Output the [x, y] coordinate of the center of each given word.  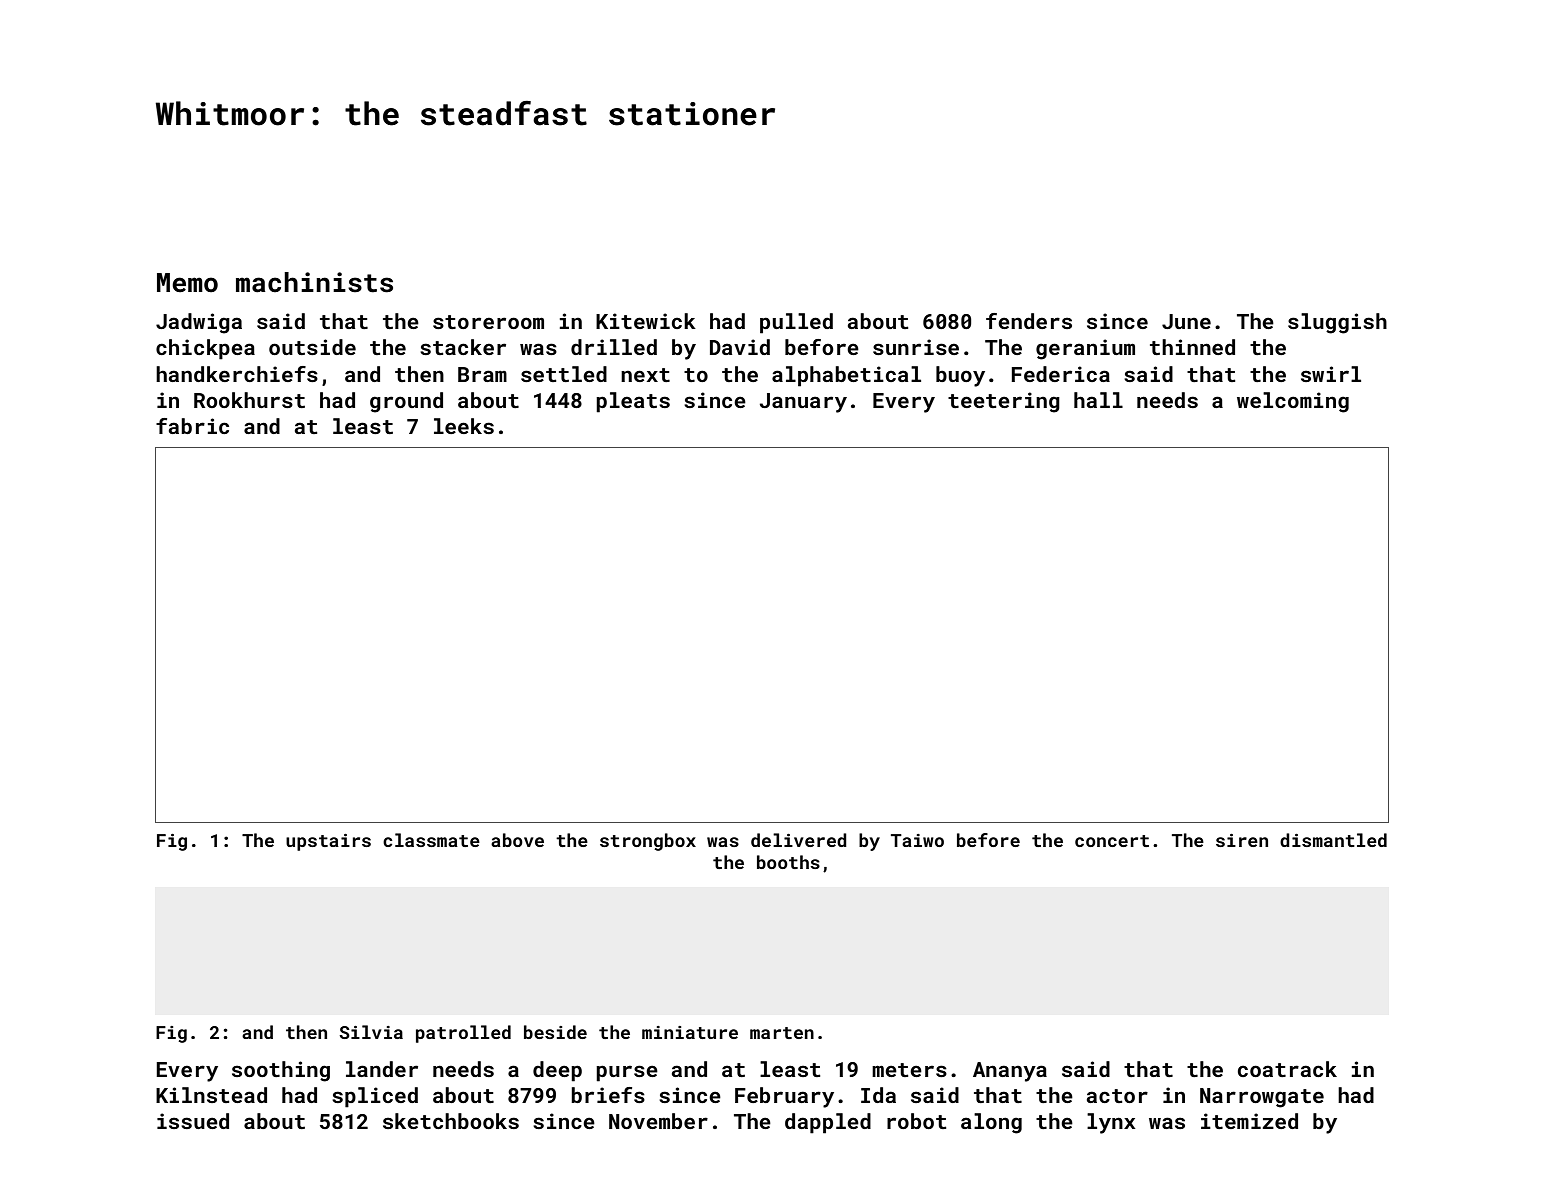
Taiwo [917, 840]
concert [1112, 841]
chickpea [205, 349]
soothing [281, 1071]
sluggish [1337, 323]
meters [909, 1070]
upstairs [328, 842]
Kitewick [646, 321]
